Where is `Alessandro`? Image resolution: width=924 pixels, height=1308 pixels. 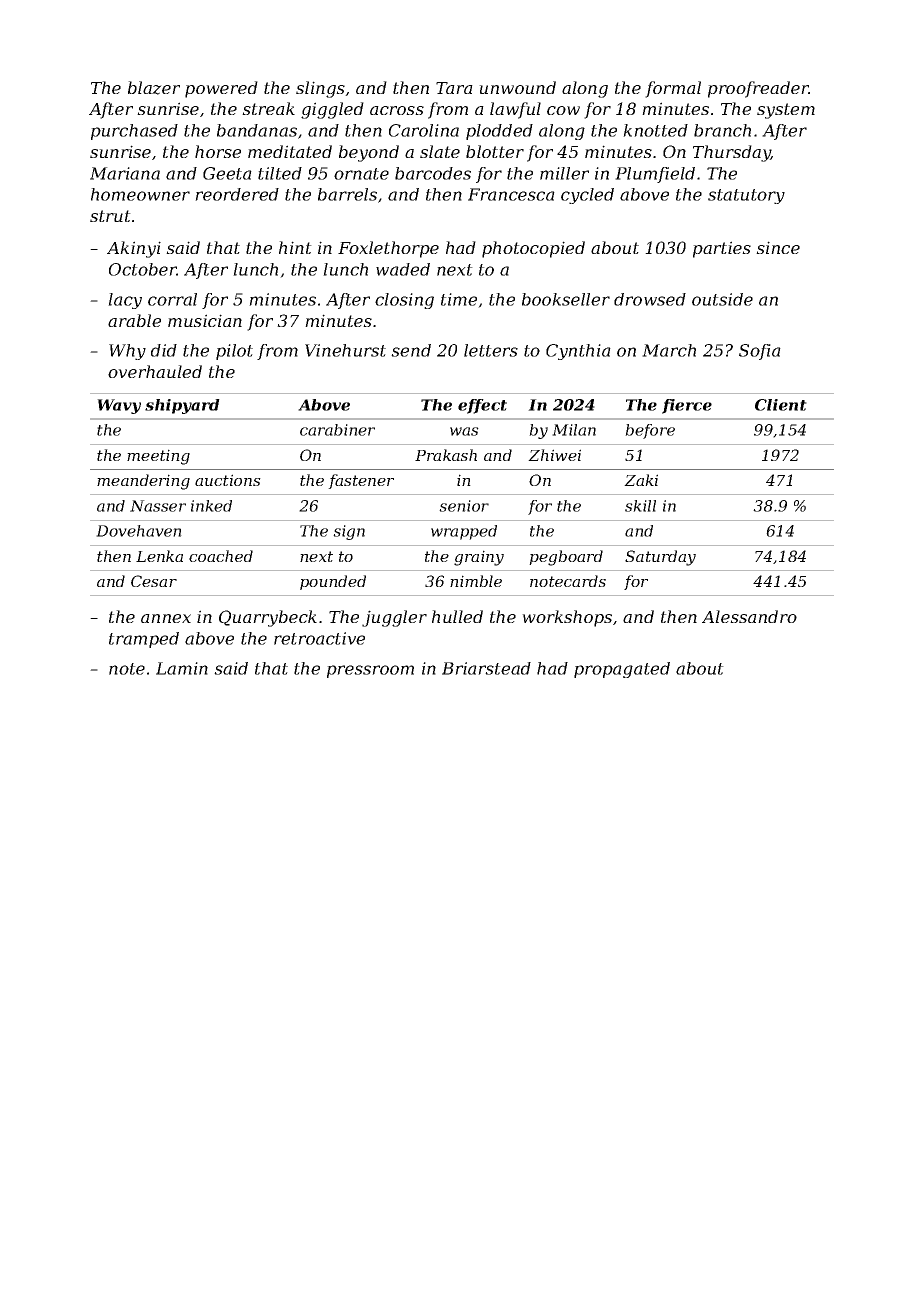 Alessandro is located at coordinates (749, 616).
